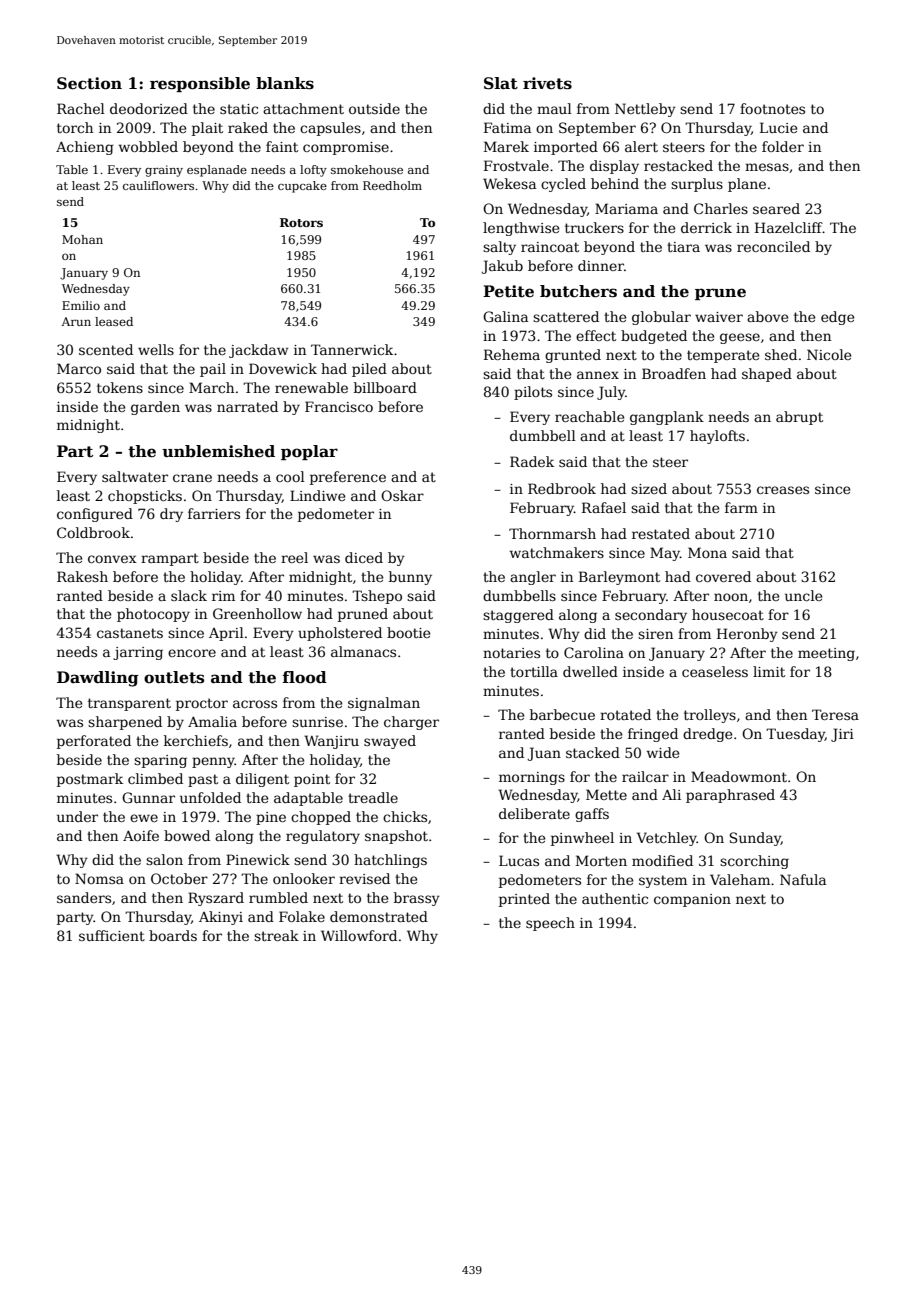  What do you see at coordinates (321, 818) in the screenshot?
I see `chopped` at bounding box center [321, 818].
